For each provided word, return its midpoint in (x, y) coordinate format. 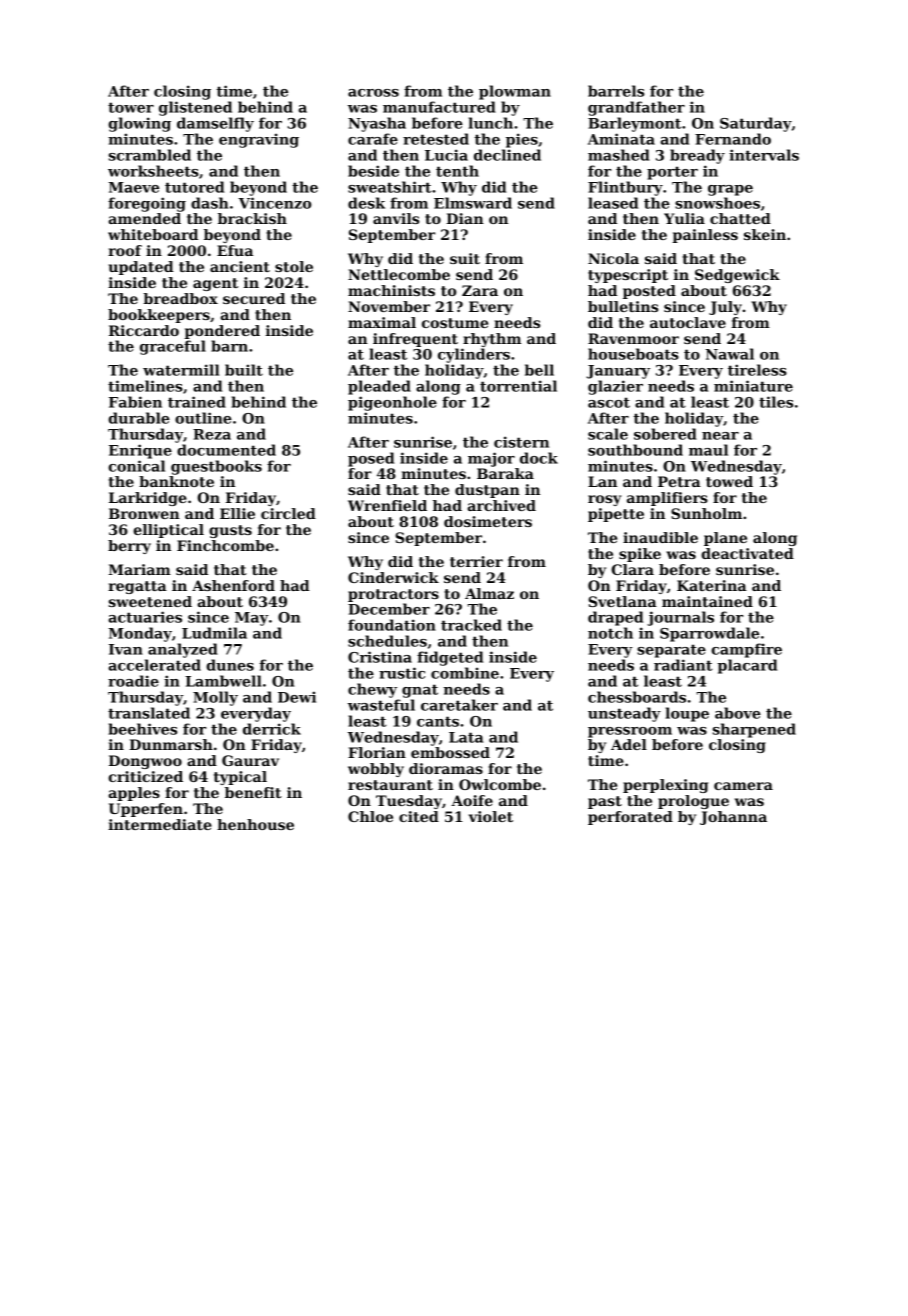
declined (507, 155)
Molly (215, 698)
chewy (372, 690)
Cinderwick (393, 577)
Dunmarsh (171, 744)
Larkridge (148, 499)
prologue (693, 802)
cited (419, 816)
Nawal (730, 354)
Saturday (756, 124)
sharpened (754, 730)
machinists (391, 290)
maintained (707, 601)
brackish (252, 218)
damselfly (215, 124)
